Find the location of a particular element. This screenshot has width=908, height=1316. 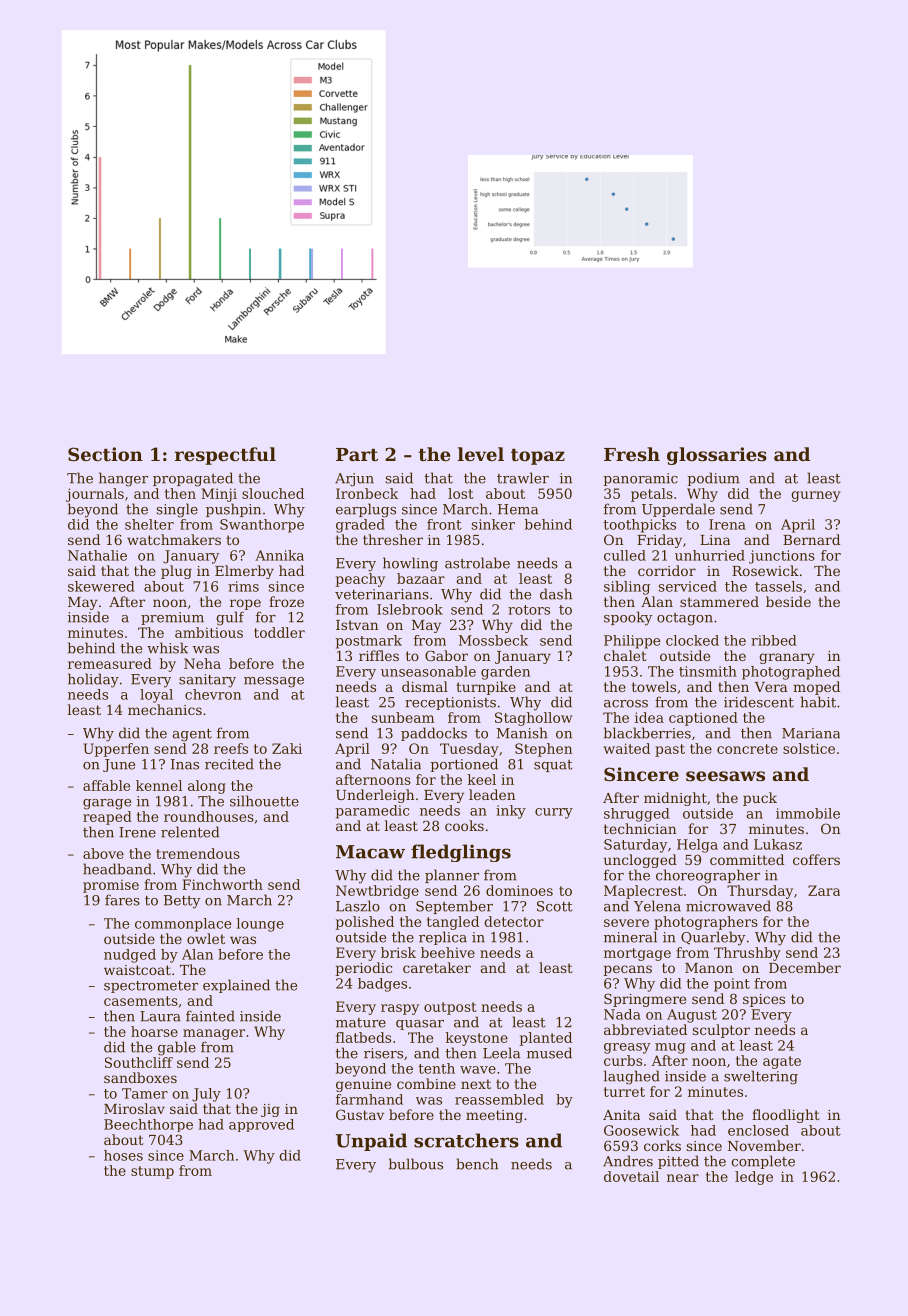

photographers is located at coordinates (706, 923).
